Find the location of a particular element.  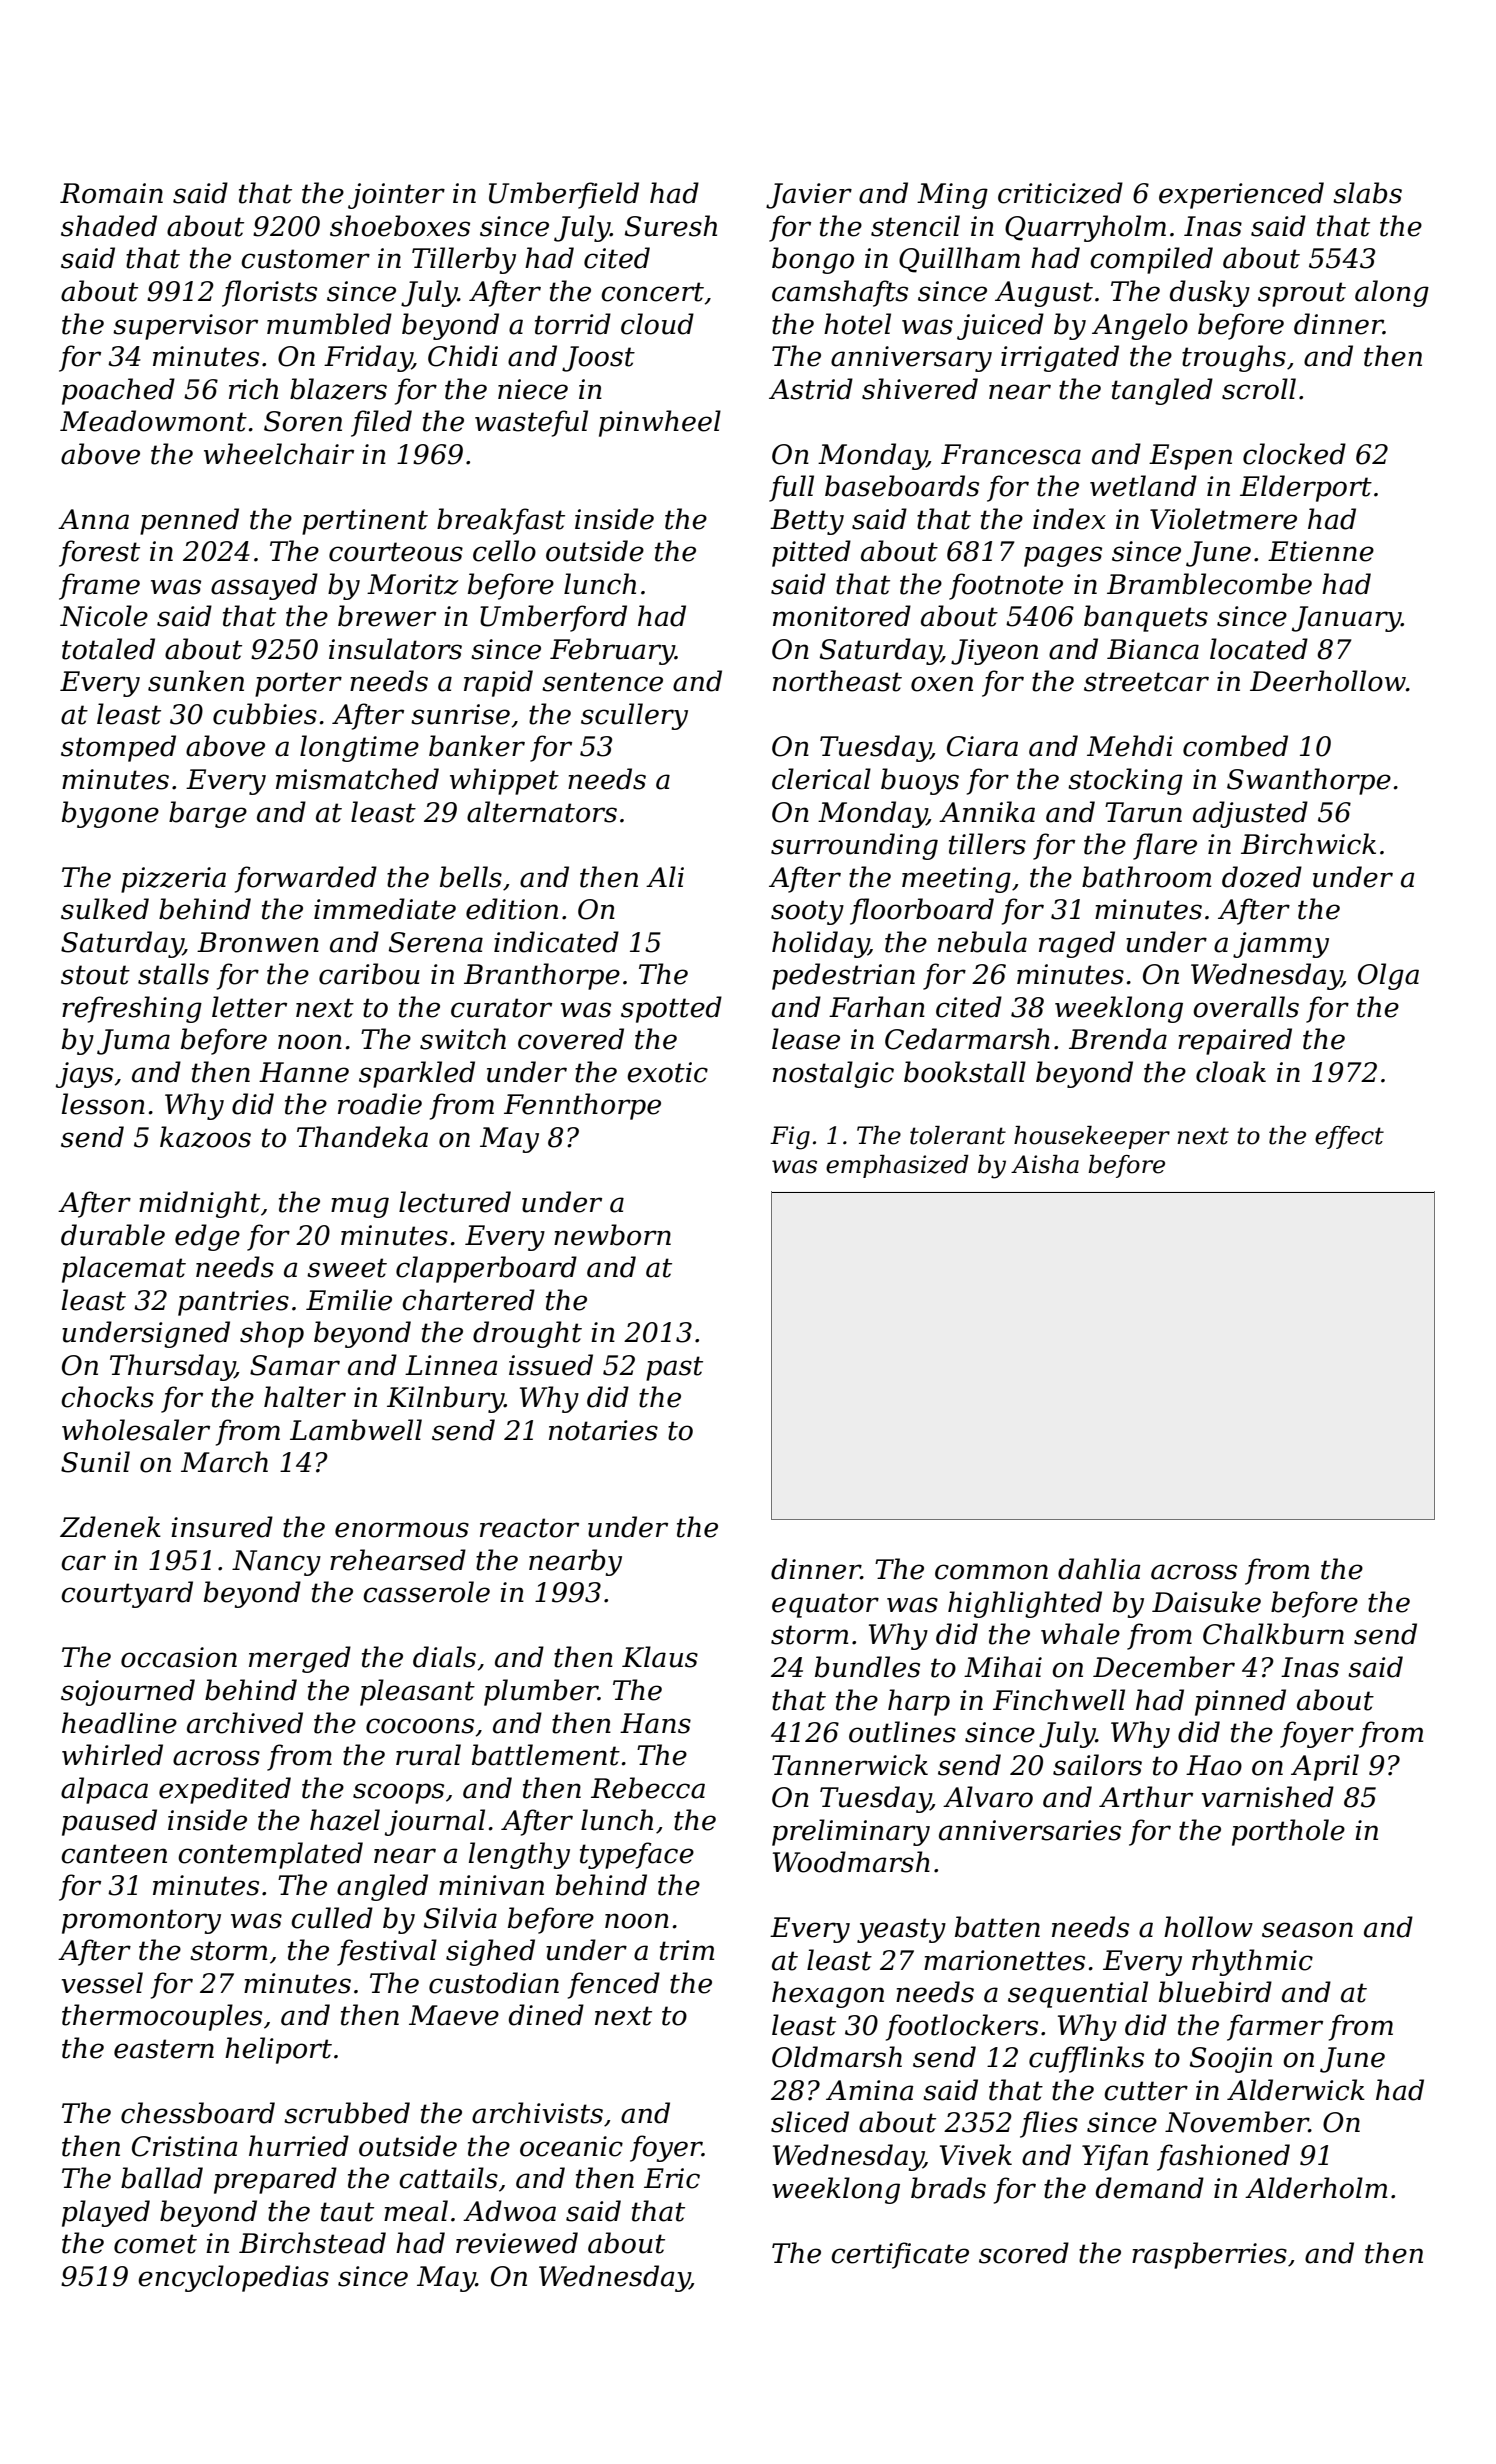

tolerant is located at coordinates (958, 1135).
